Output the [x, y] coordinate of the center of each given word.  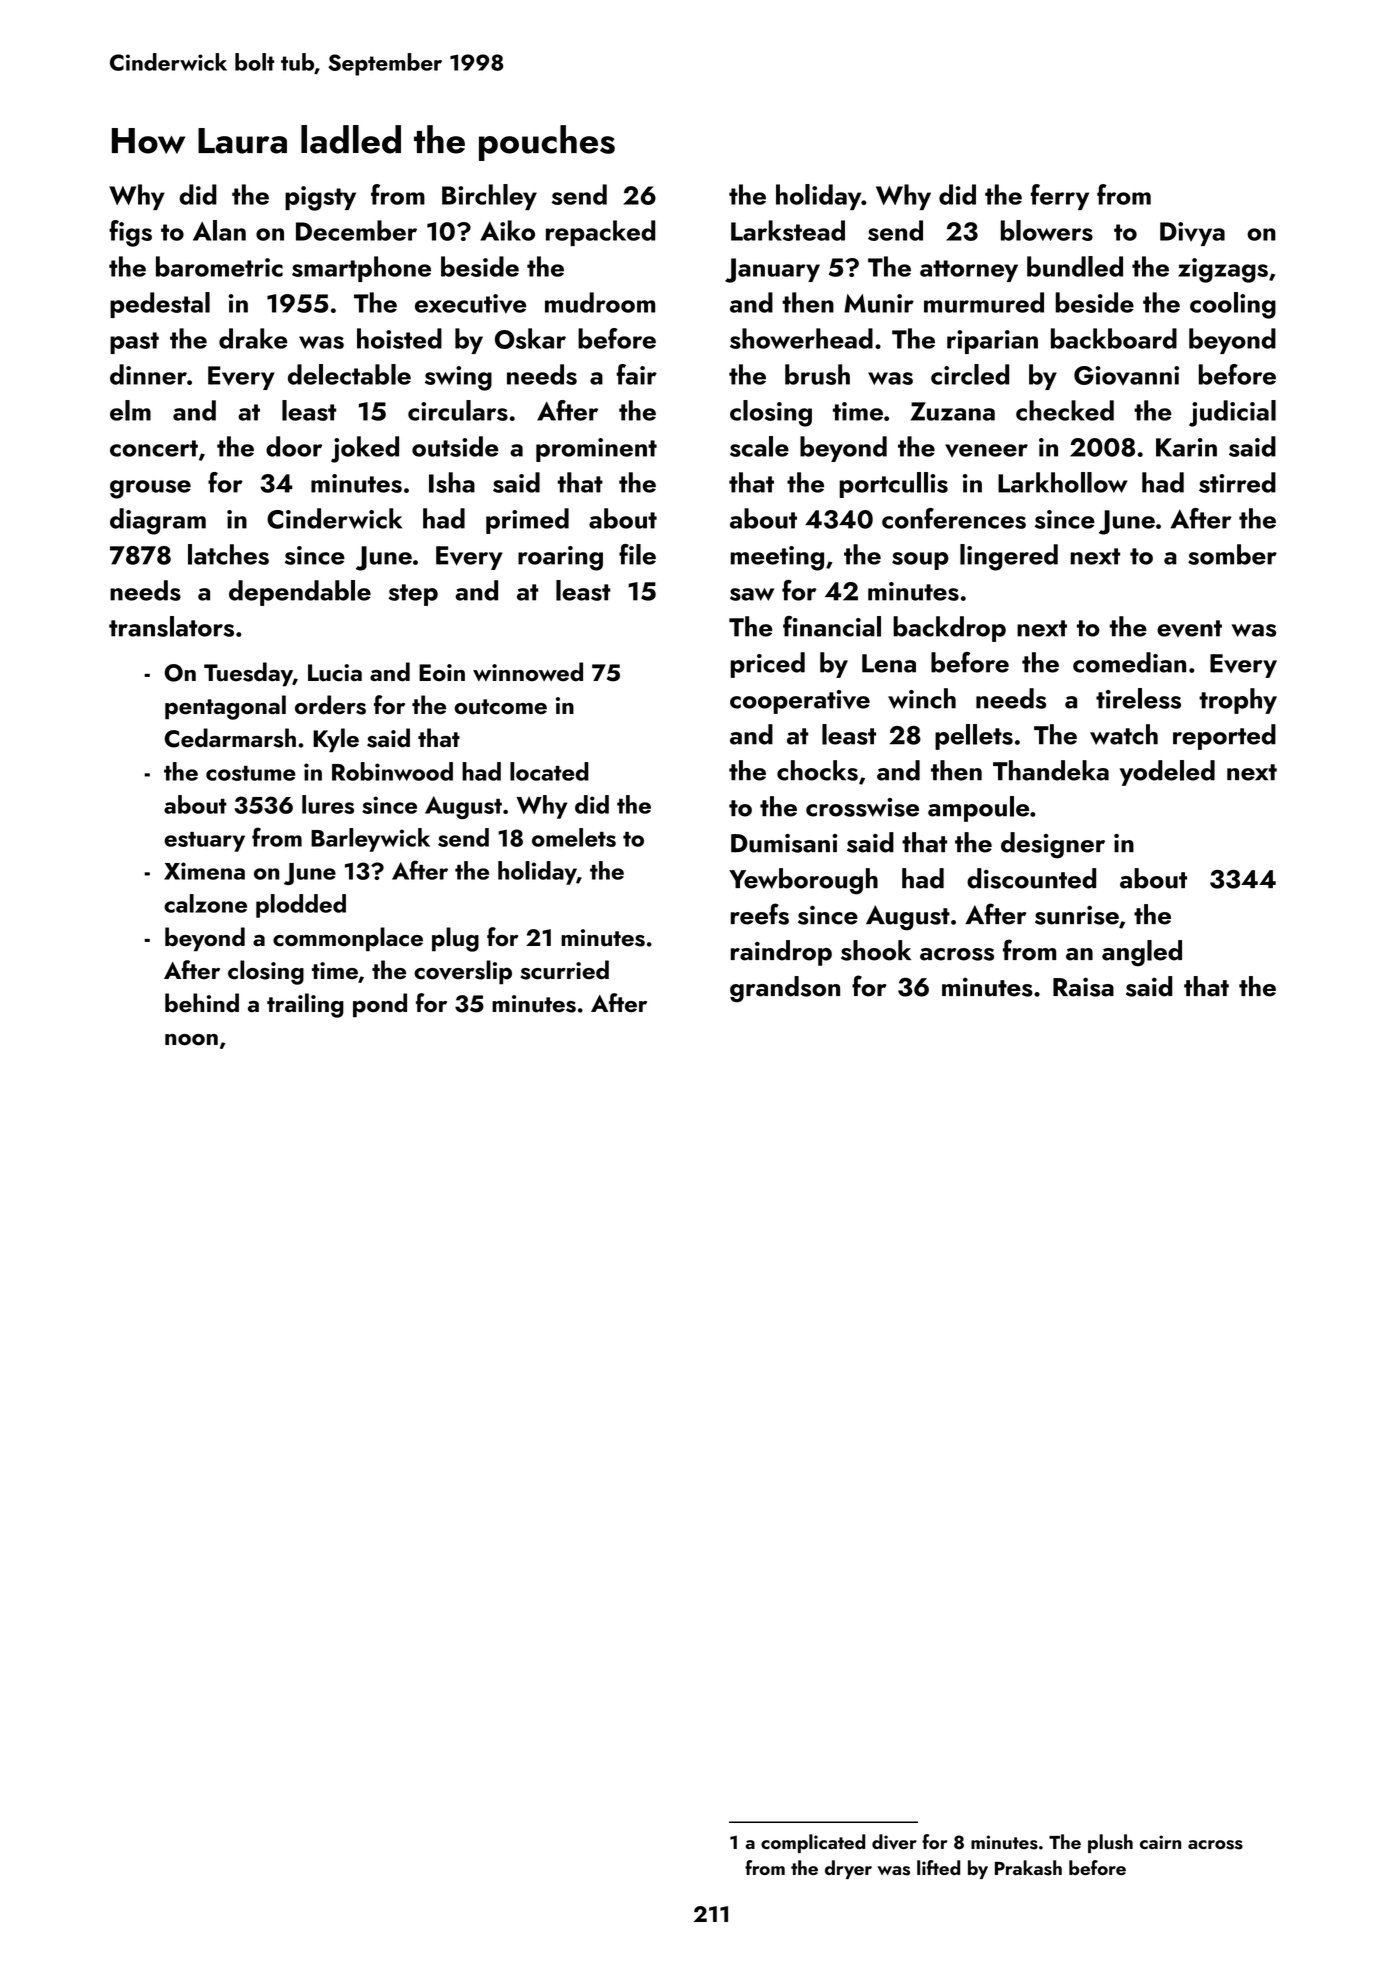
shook [876, 950]
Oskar [530, 338]
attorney [969, 271]
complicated [813, 1843]
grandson [785, 989]
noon [191, 1040]
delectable [349, 374]
